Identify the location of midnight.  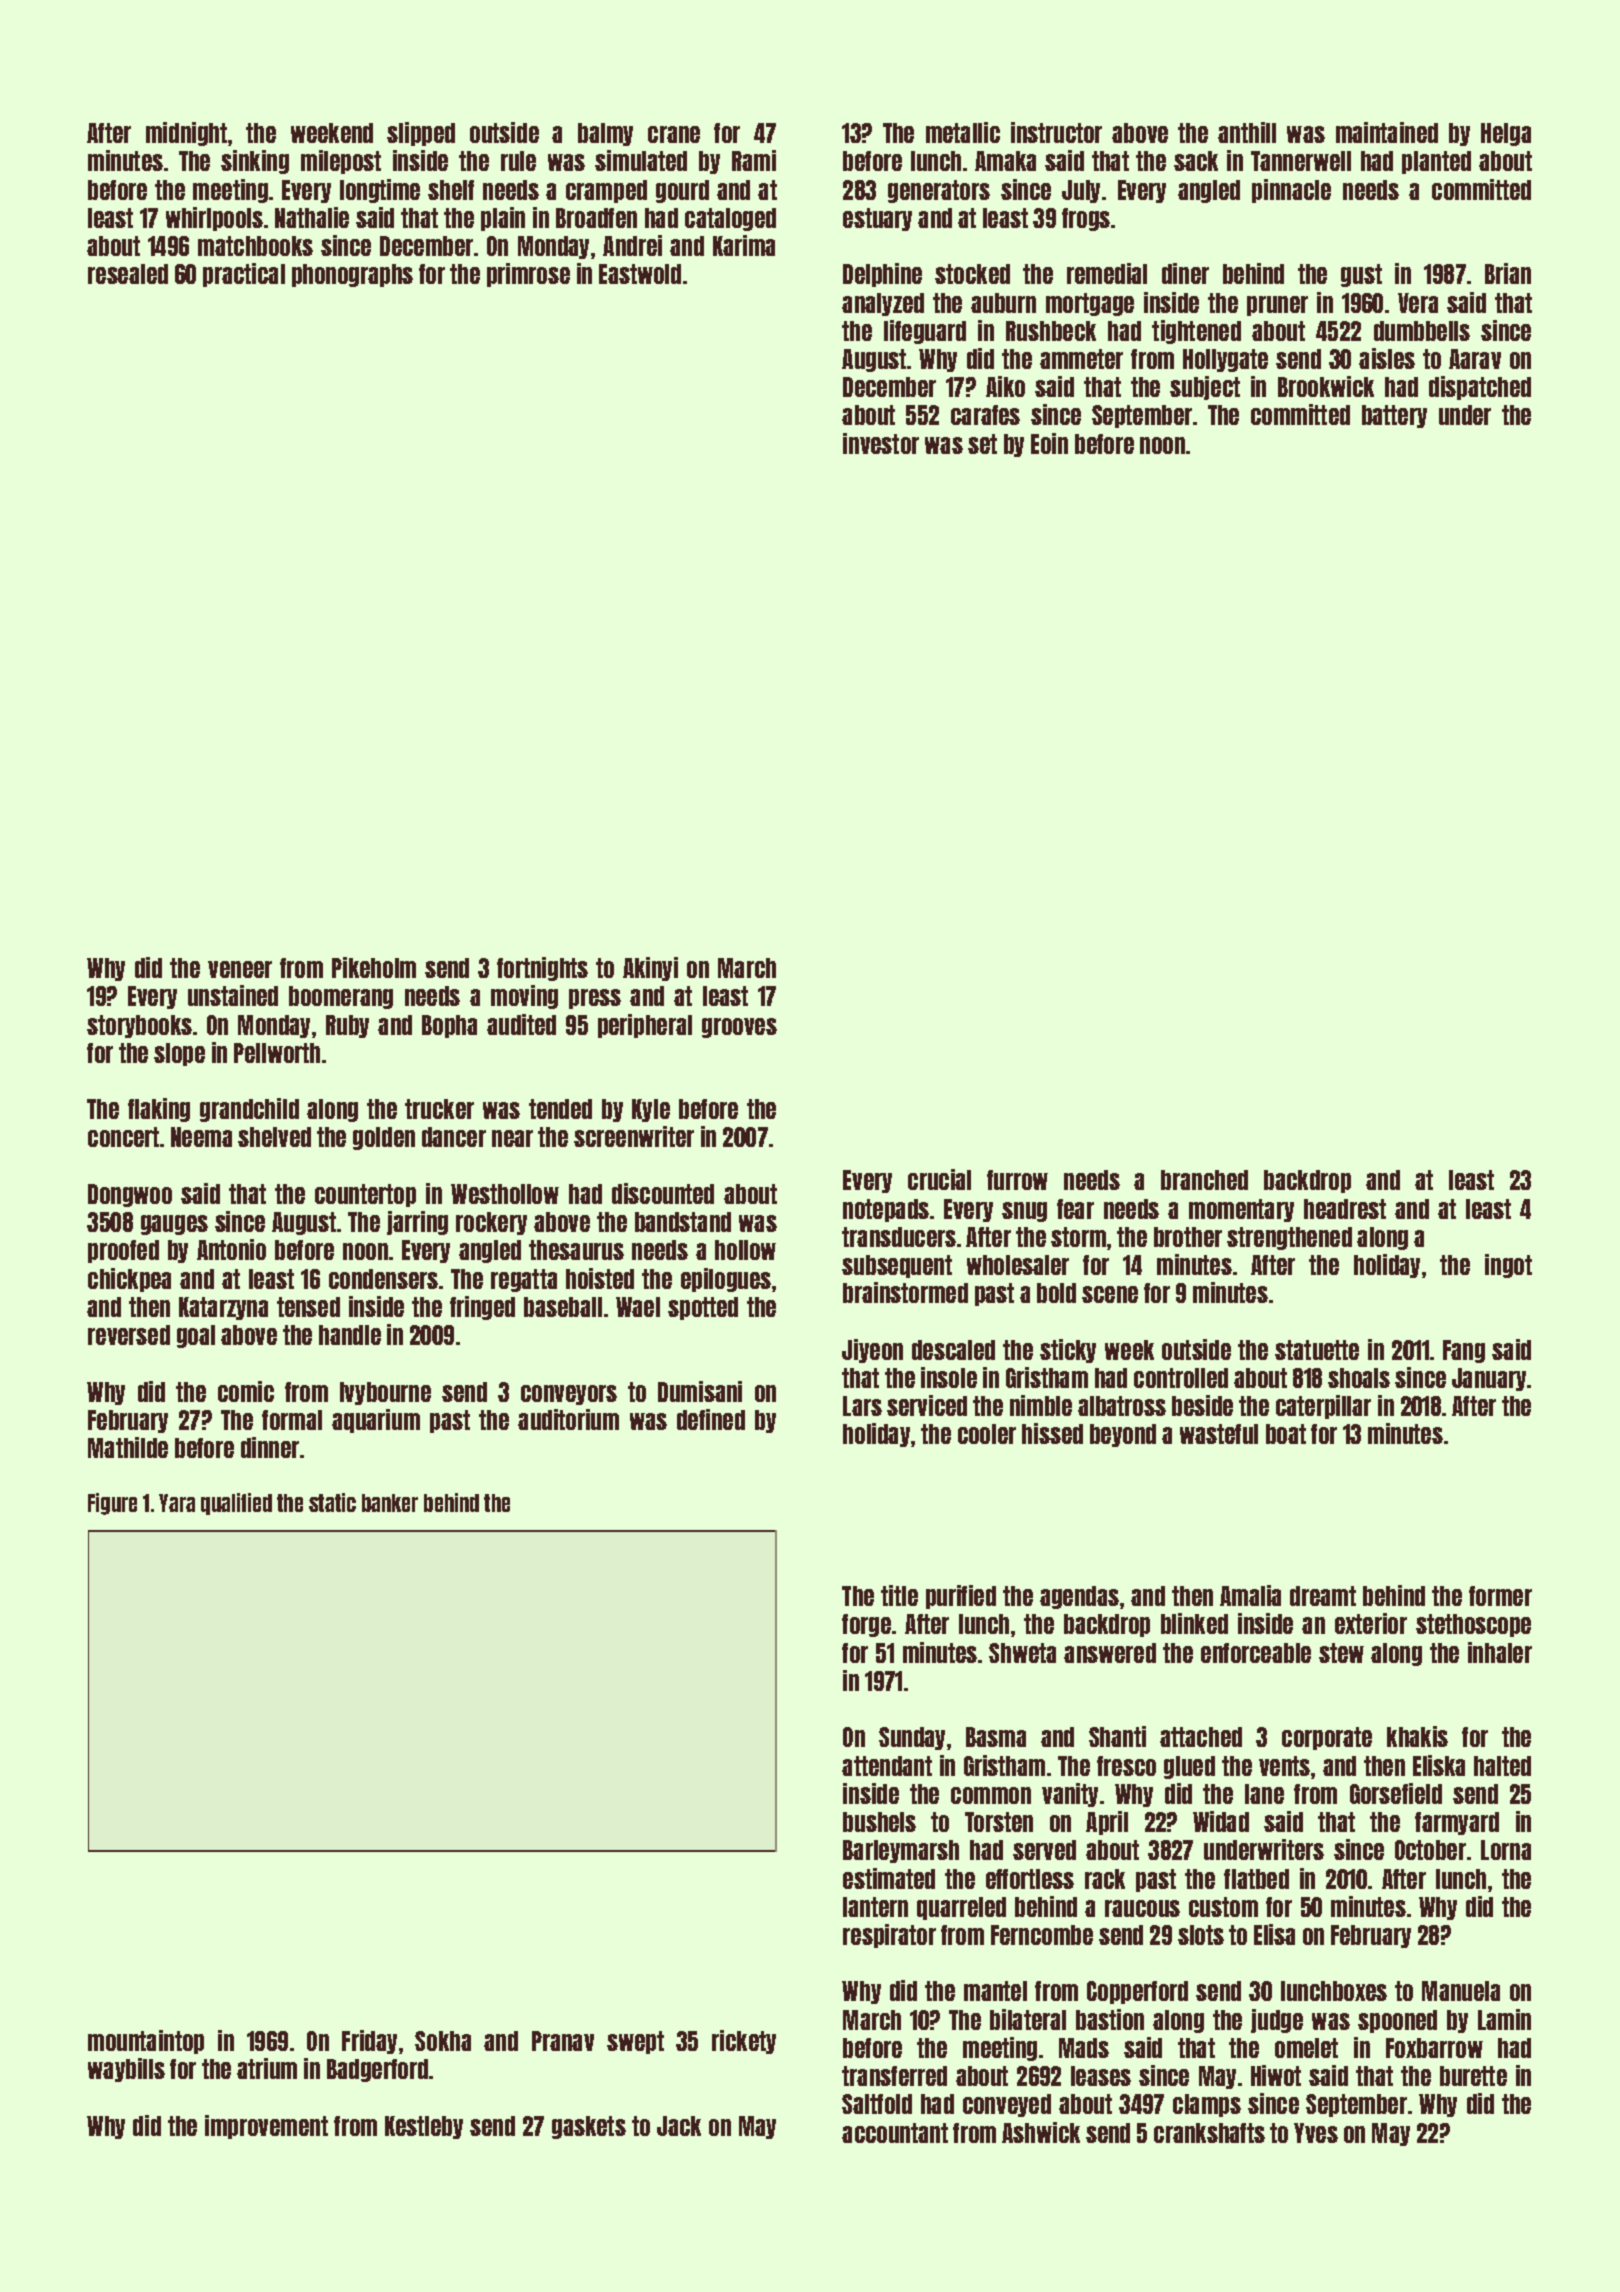
(186, 134).
